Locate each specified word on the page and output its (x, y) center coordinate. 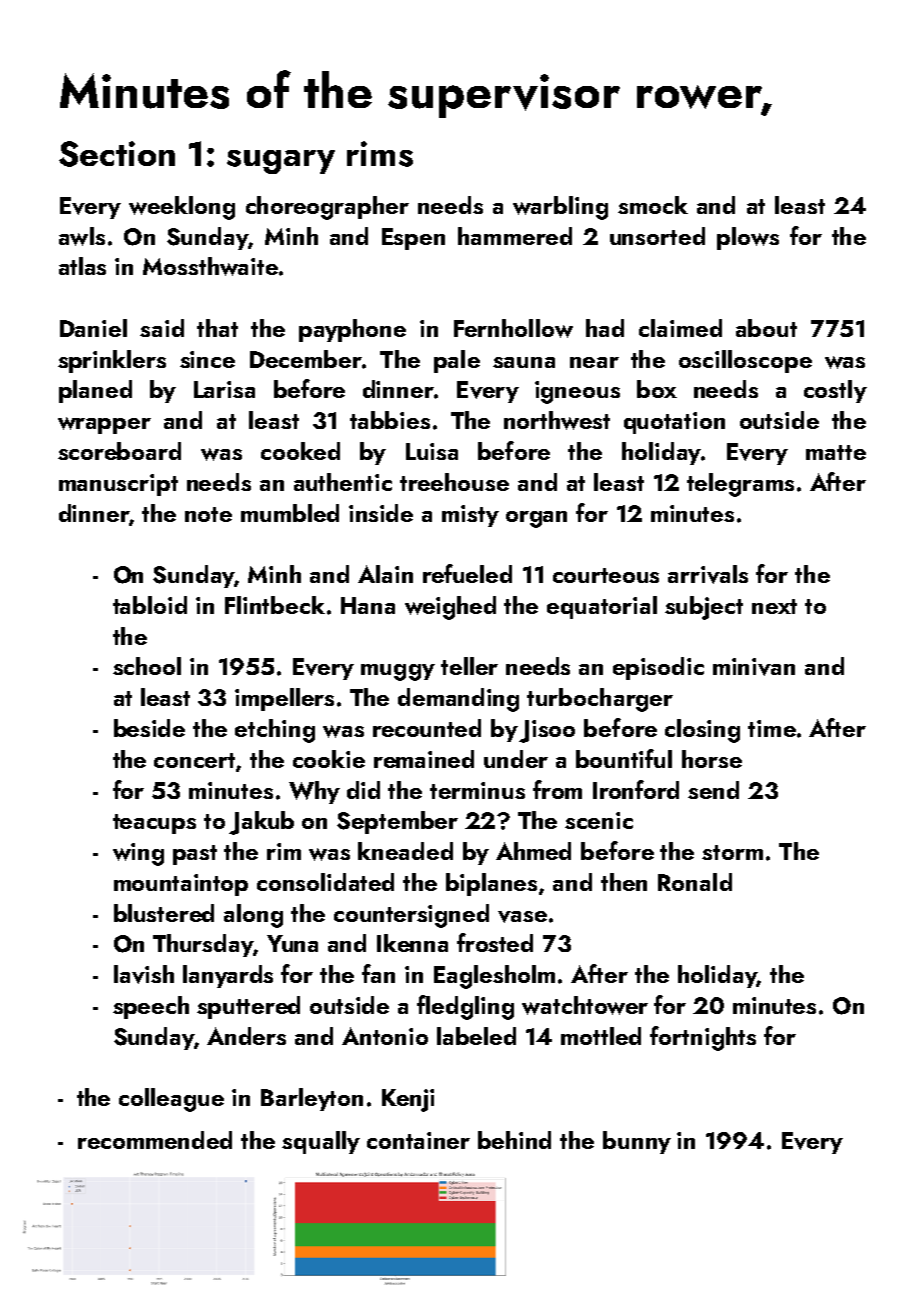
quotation (674, 423)
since (207, 359)
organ (536, 519)
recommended (155, 1140)
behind (514, 1140)
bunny (637, 1142)
